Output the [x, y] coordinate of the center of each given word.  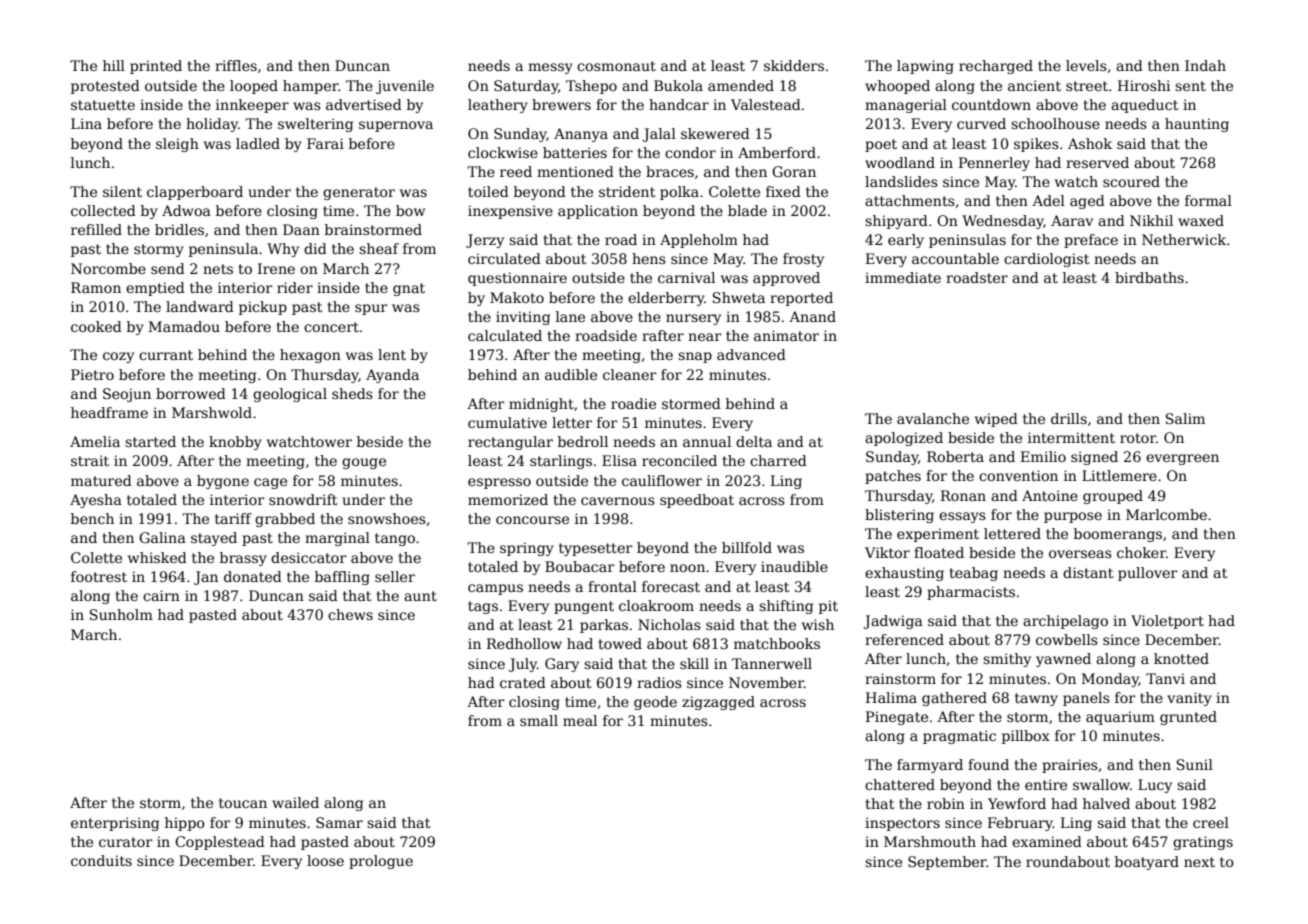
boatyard [1147, 863]
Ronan [963, 495]
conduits [101, 860]
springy [527, 549]
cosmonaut [616, 66]
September [947, 863]
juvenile [405, 87]
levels [1086, 65]
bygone [223, 482]
